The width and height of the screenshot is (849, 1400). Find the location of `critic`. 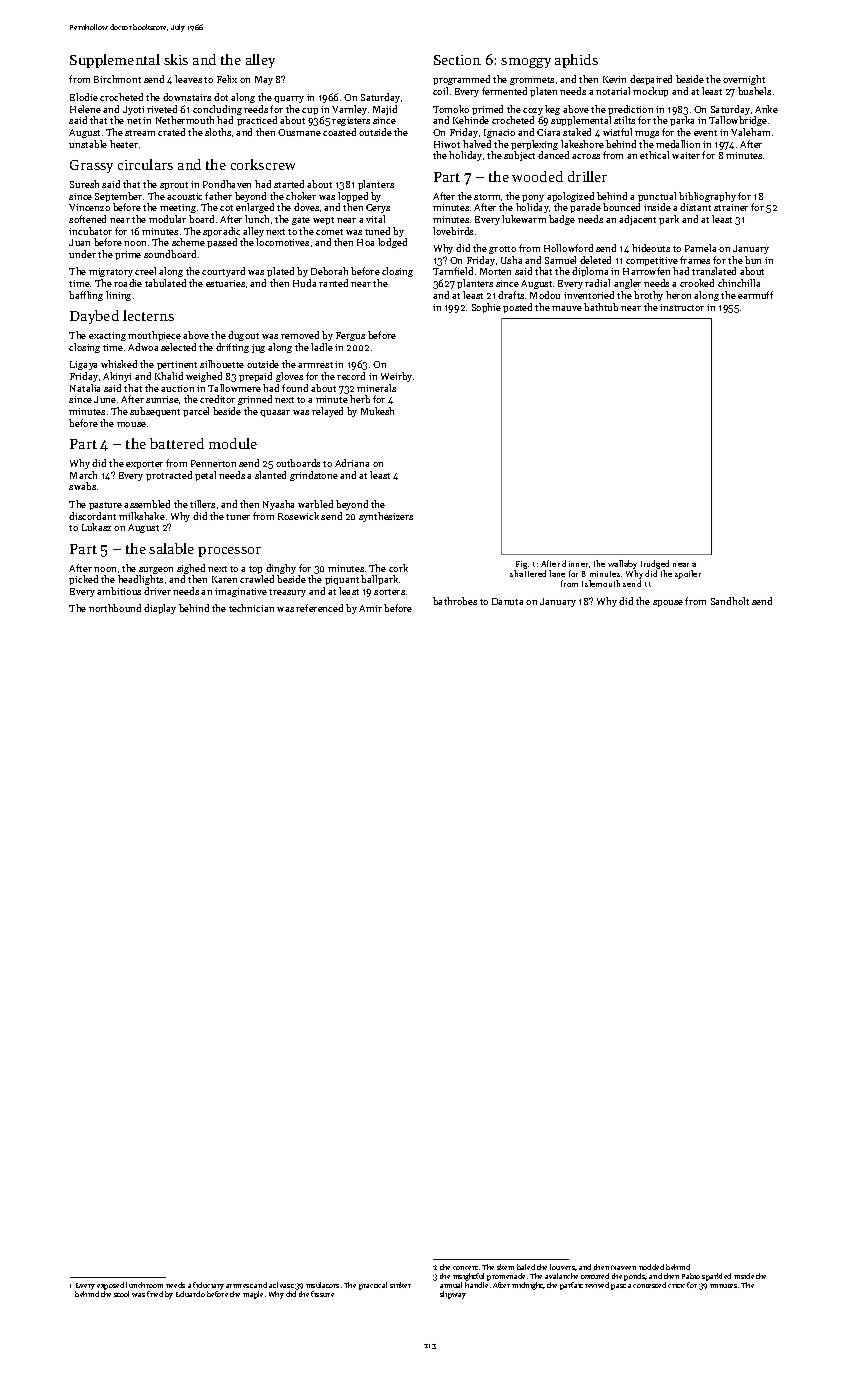

critic is located at coordinates (676, 1286).
